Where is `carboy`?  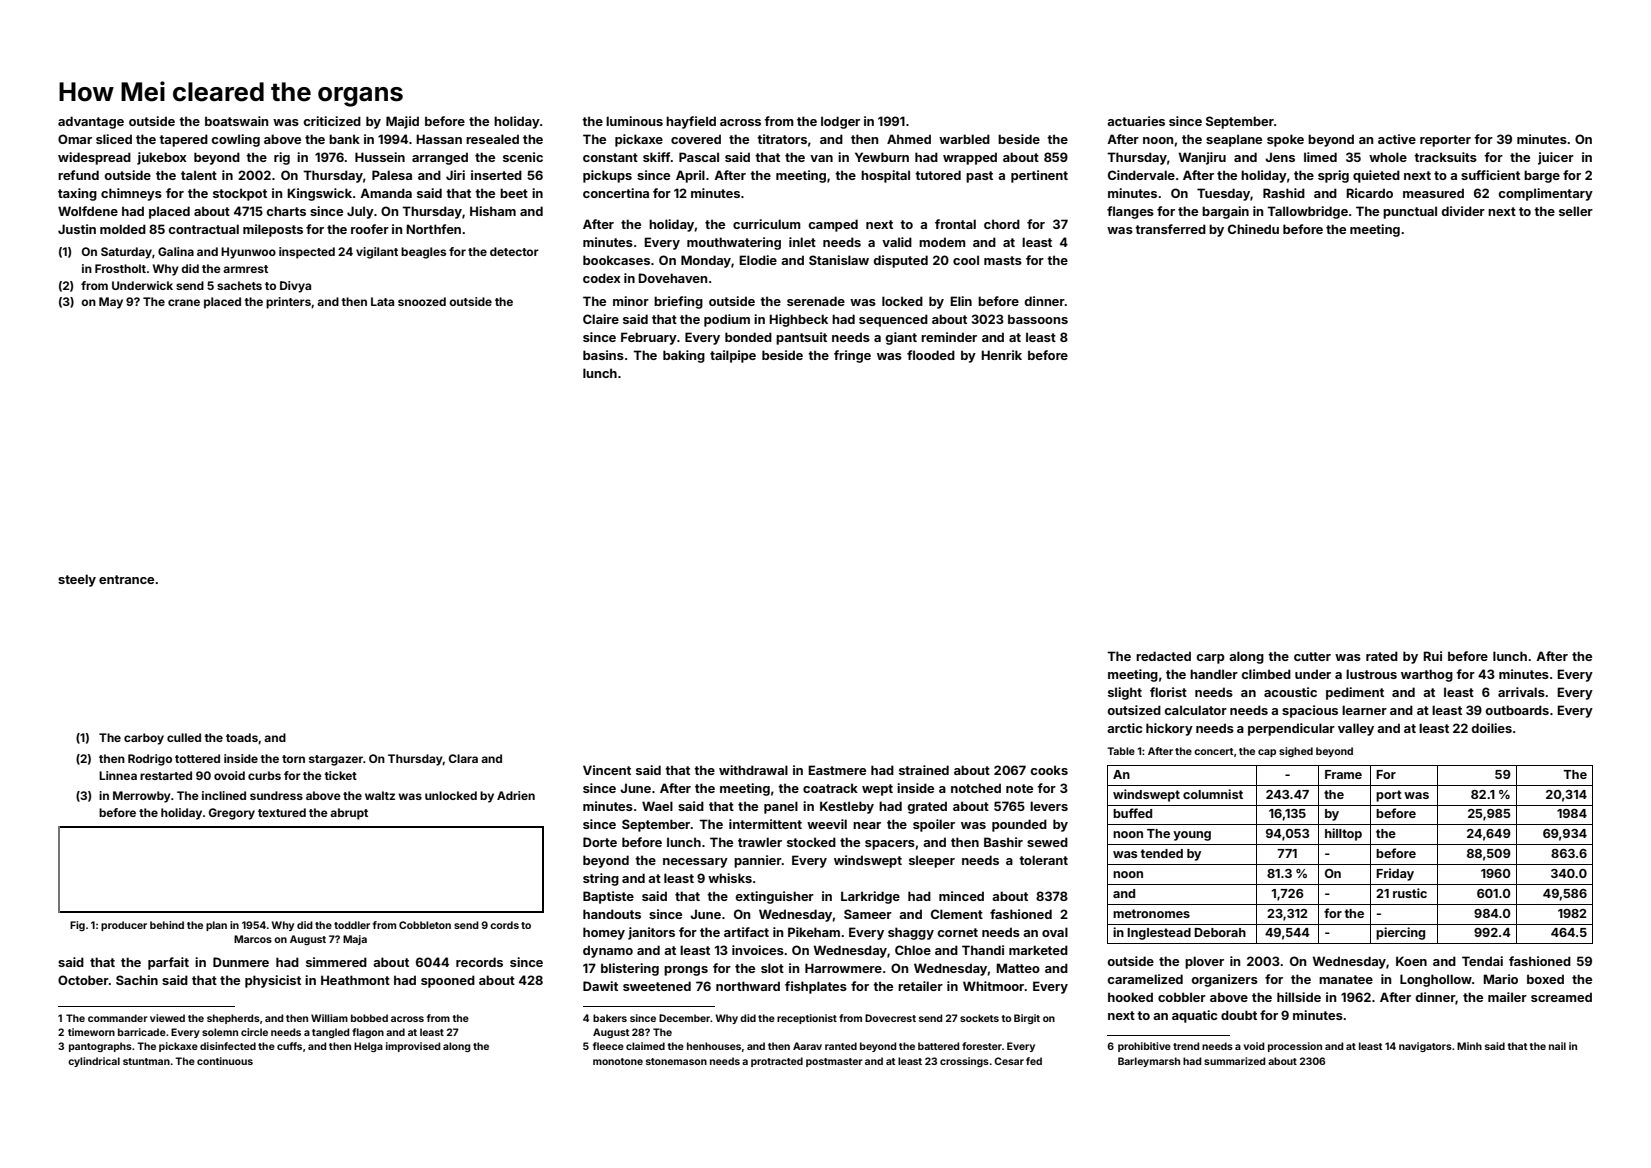 carboy is located at coordinates (144, 739).
